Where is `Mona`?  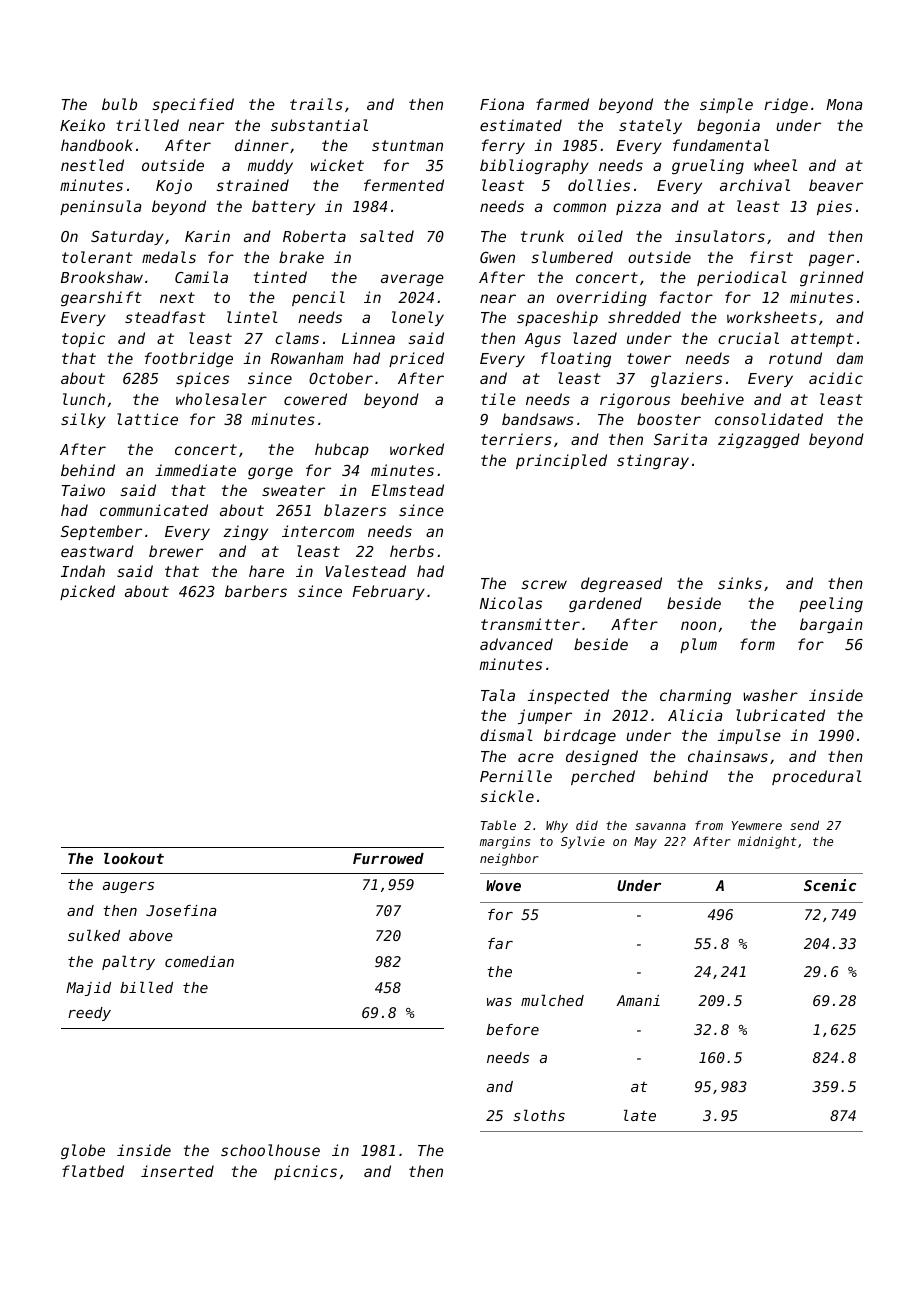
Mona is located at coordinates (844, 104).
